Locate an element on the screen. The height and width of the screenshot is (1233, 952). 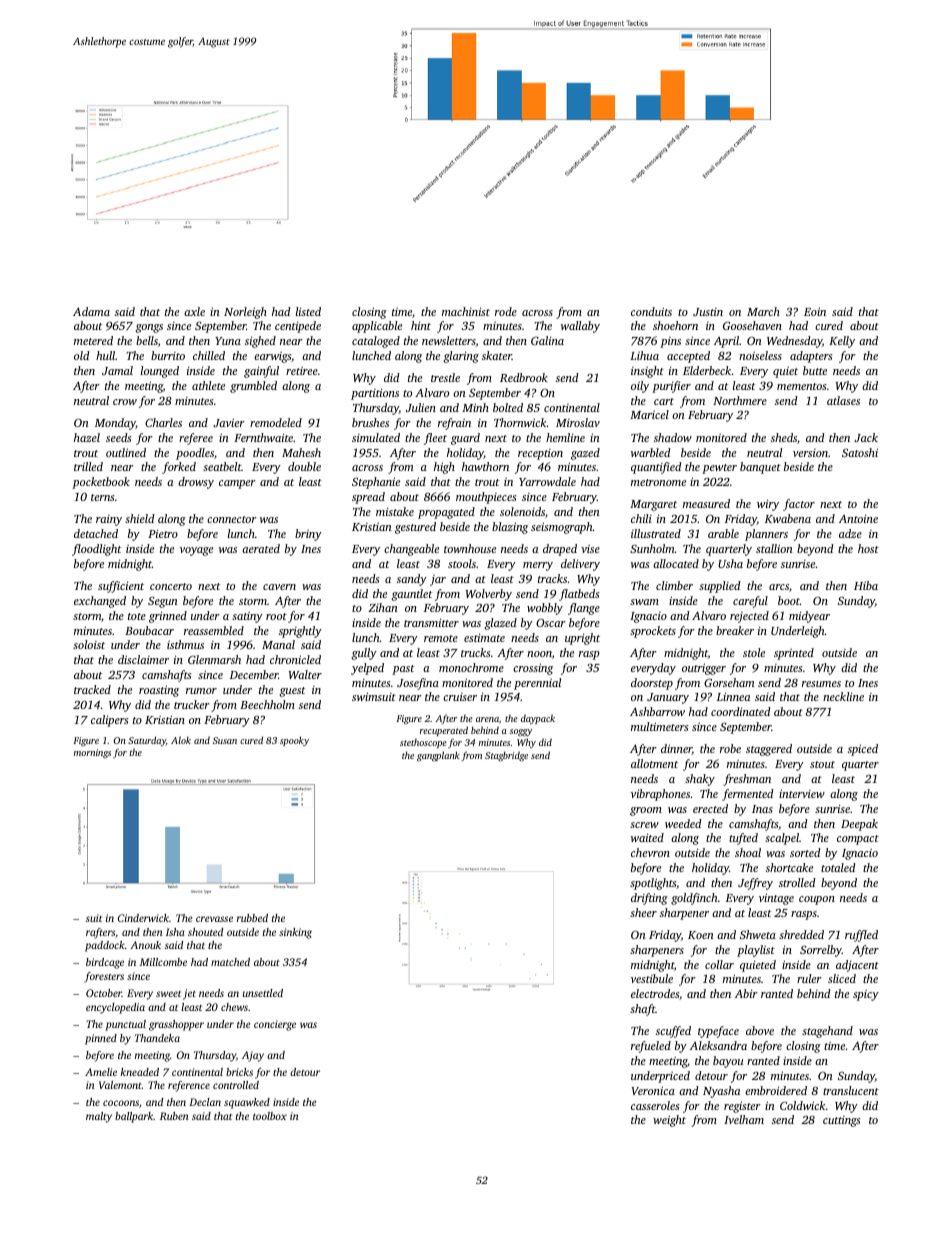
machinist is located at coordinates (466, 311).
